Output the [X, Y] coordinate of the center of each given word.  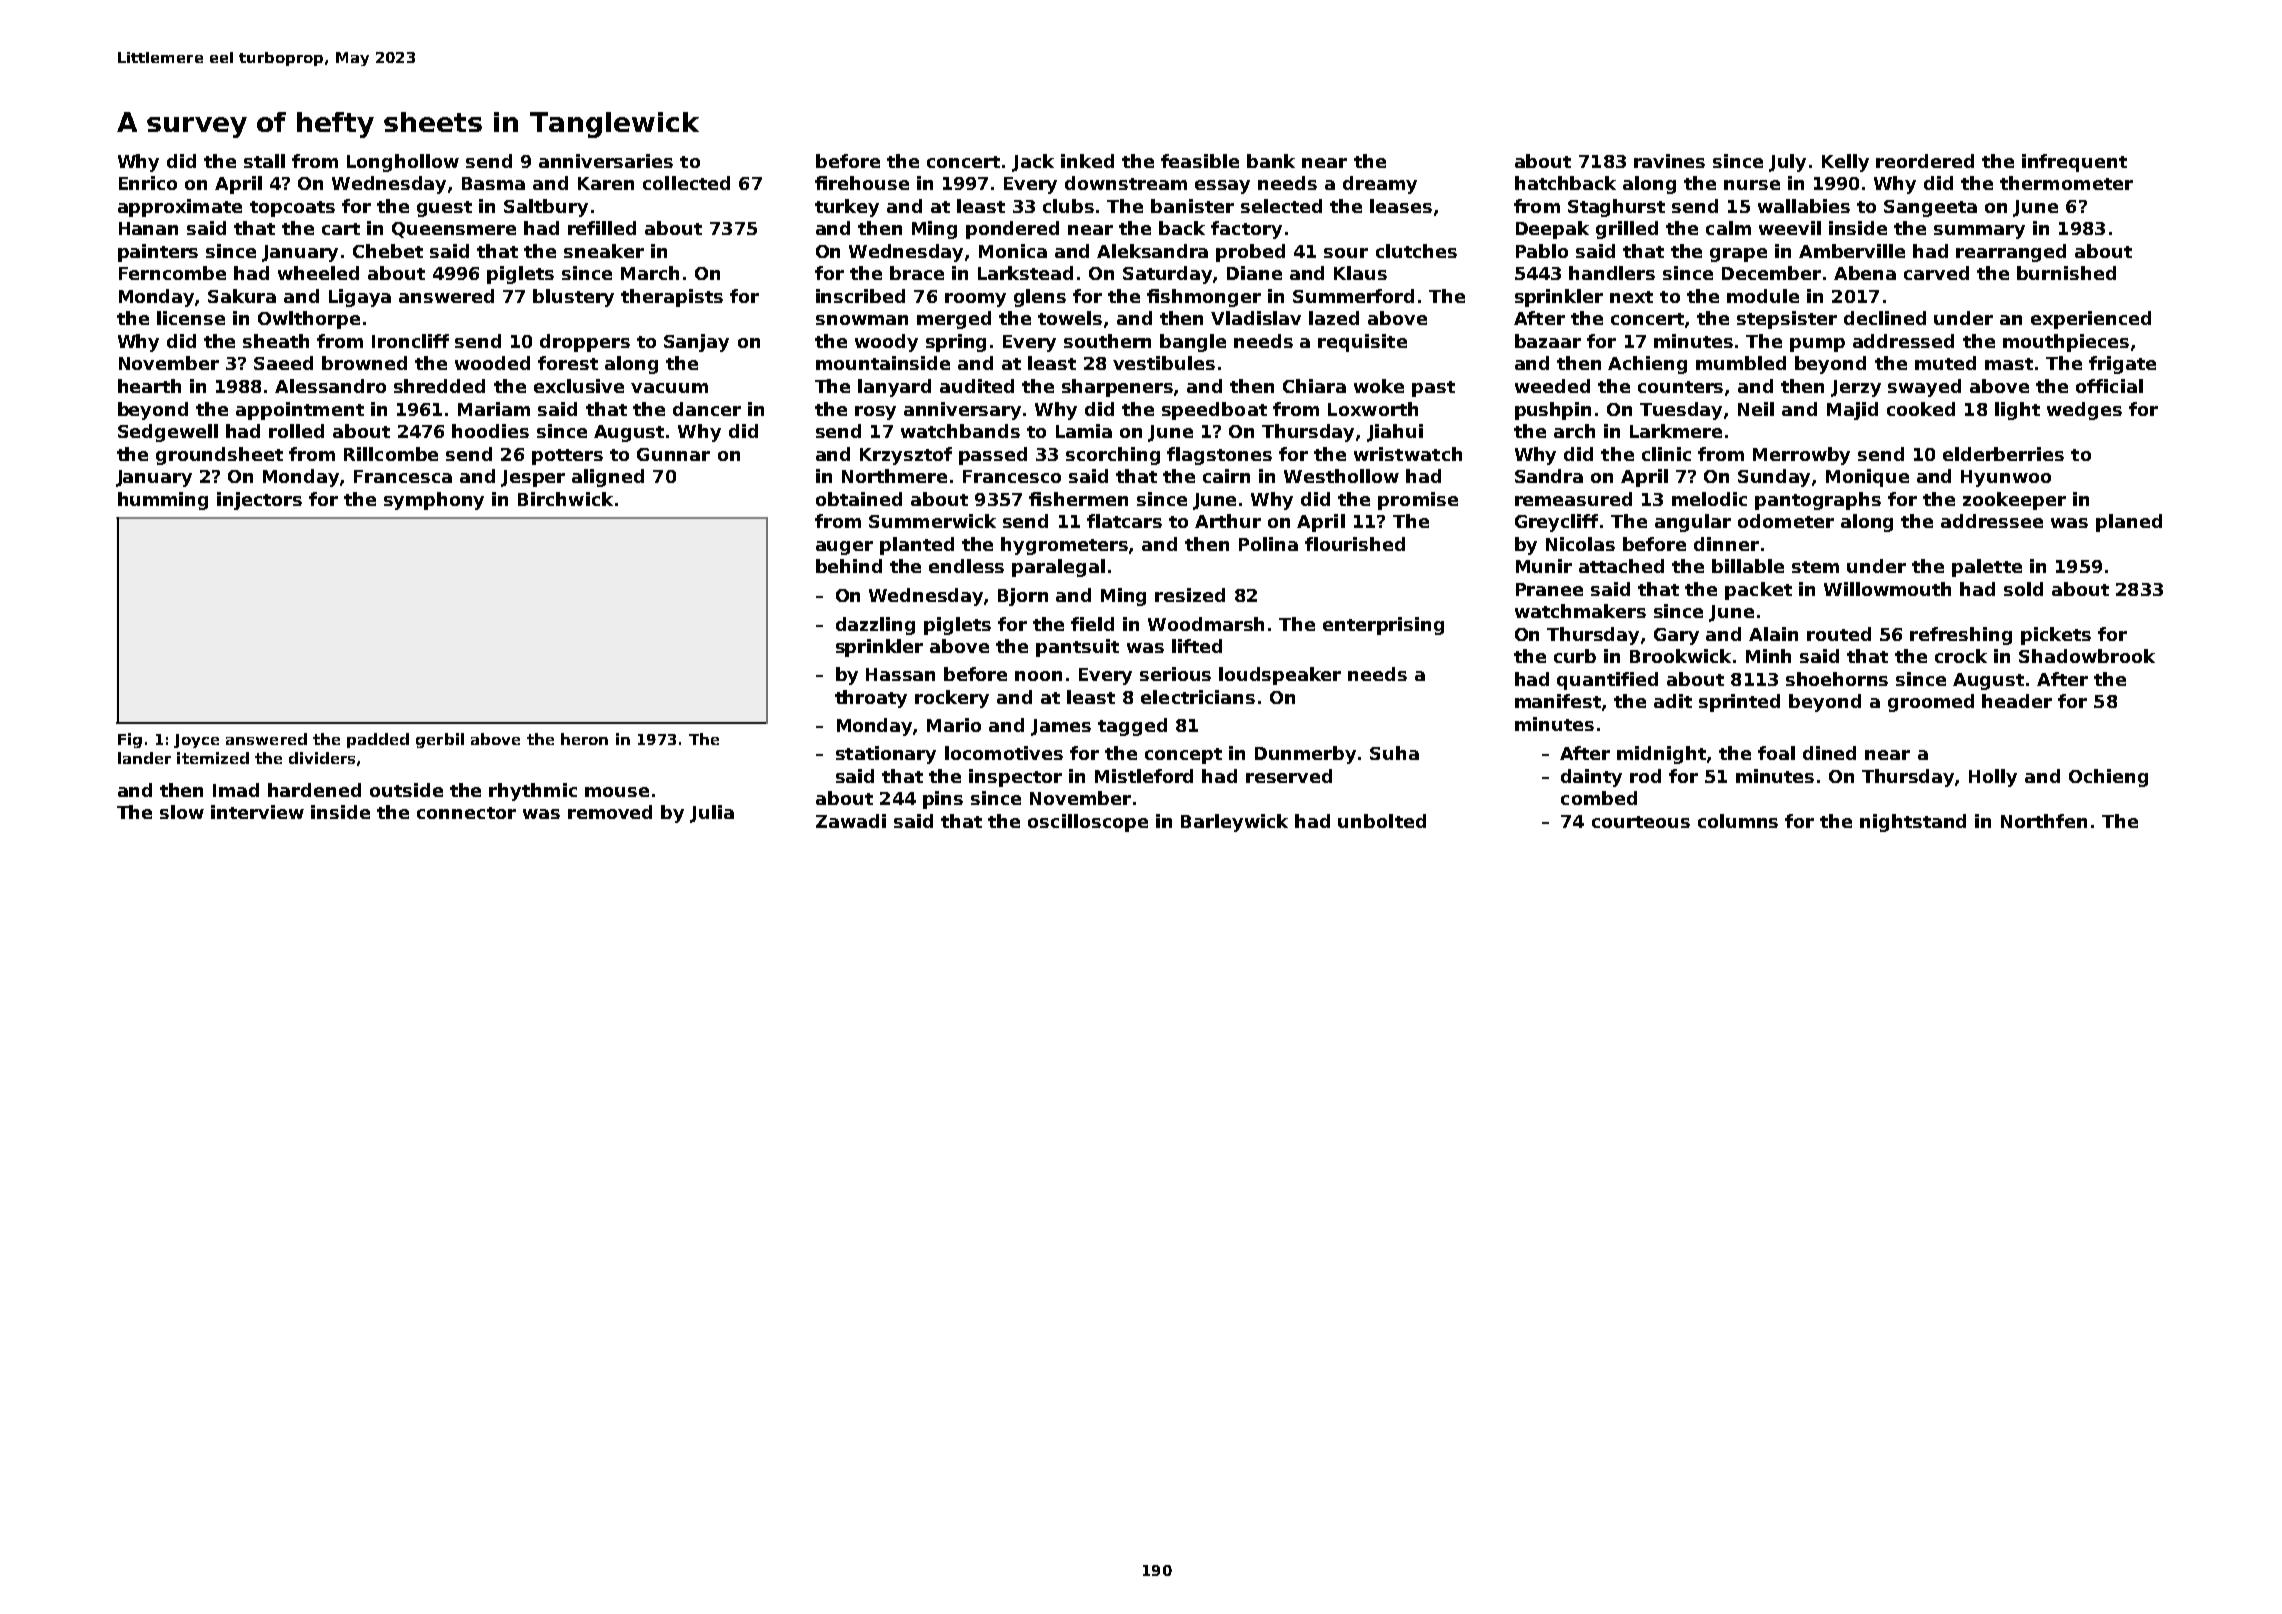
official [2109, 386]
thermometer [2066, 183]
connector [466, 813]
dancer [707, 409]
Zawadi [851, 821]
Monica [1013, 251]
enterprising [1383, 626]
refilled [602, 228]
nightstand [1913, 823]
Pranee [1549, 589]
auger [844, 548]
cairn [1226, 476]
